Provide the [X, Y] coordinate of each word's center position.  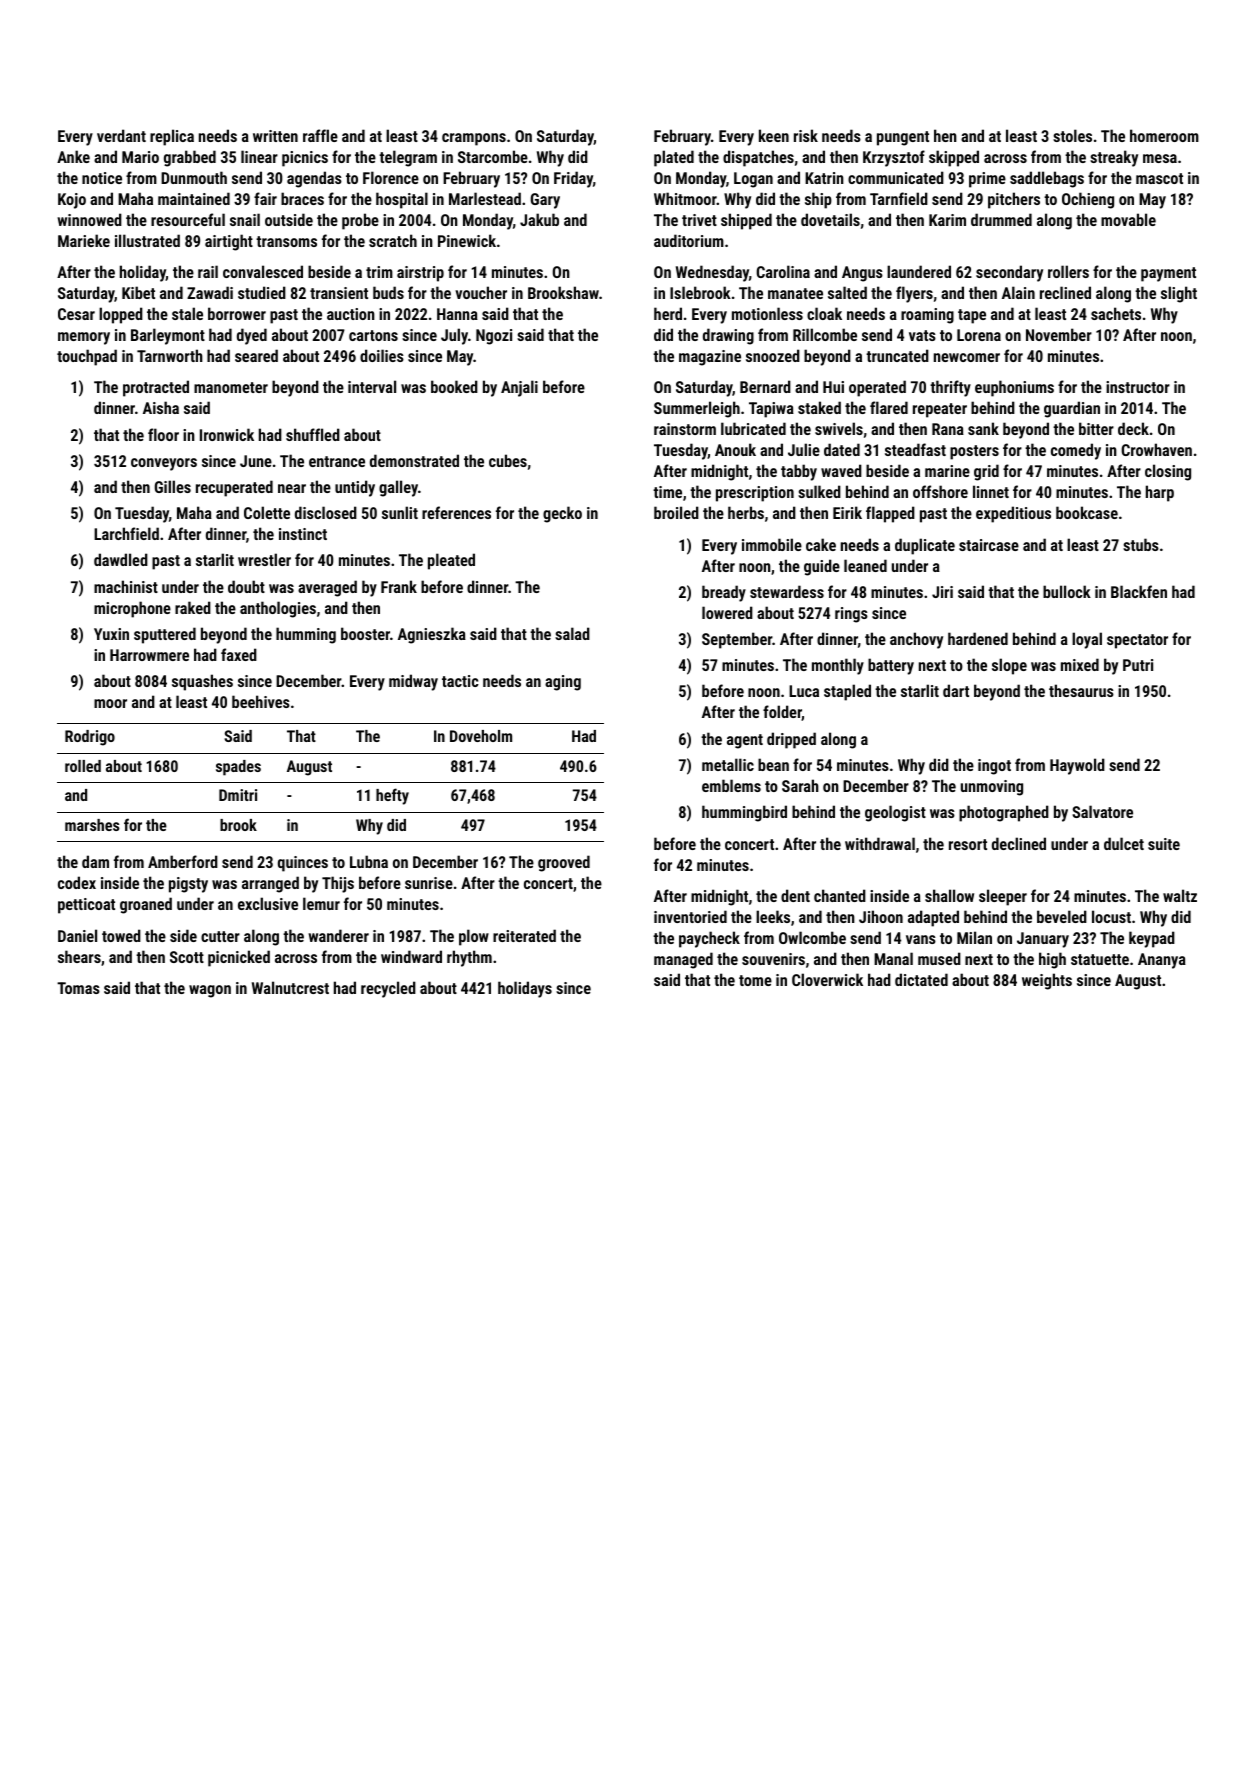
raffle [320, 135]
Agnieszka [432, 635]
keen [774, 135]
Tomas [78, 988]
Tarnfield [899, 198]
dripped [791, 740]
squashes [202, 682]
